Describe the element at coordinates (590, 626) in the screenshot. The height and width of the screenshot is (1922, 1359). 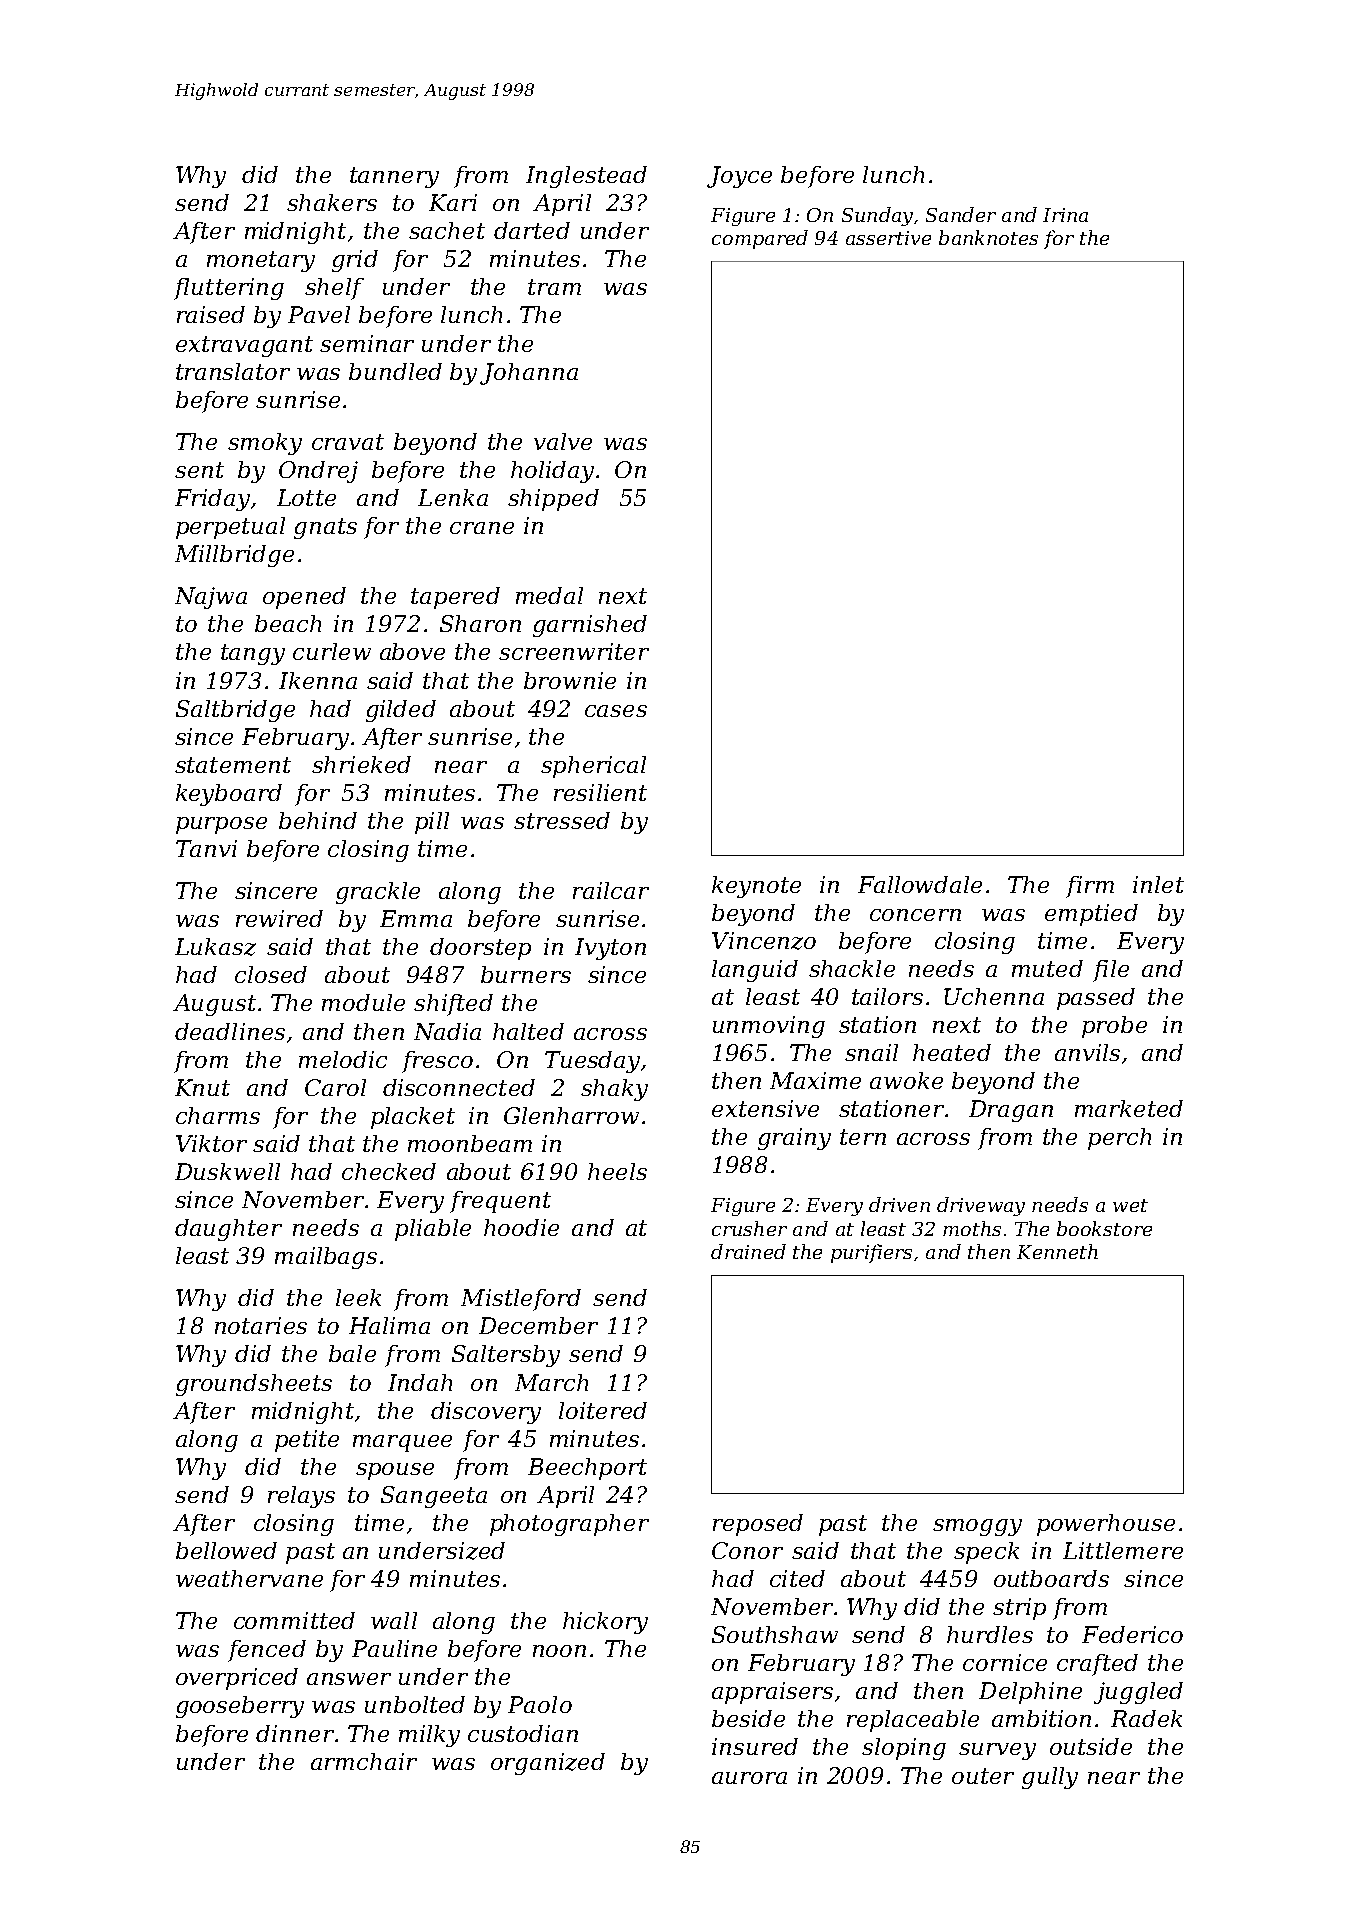
I see `garnished` at that location.
